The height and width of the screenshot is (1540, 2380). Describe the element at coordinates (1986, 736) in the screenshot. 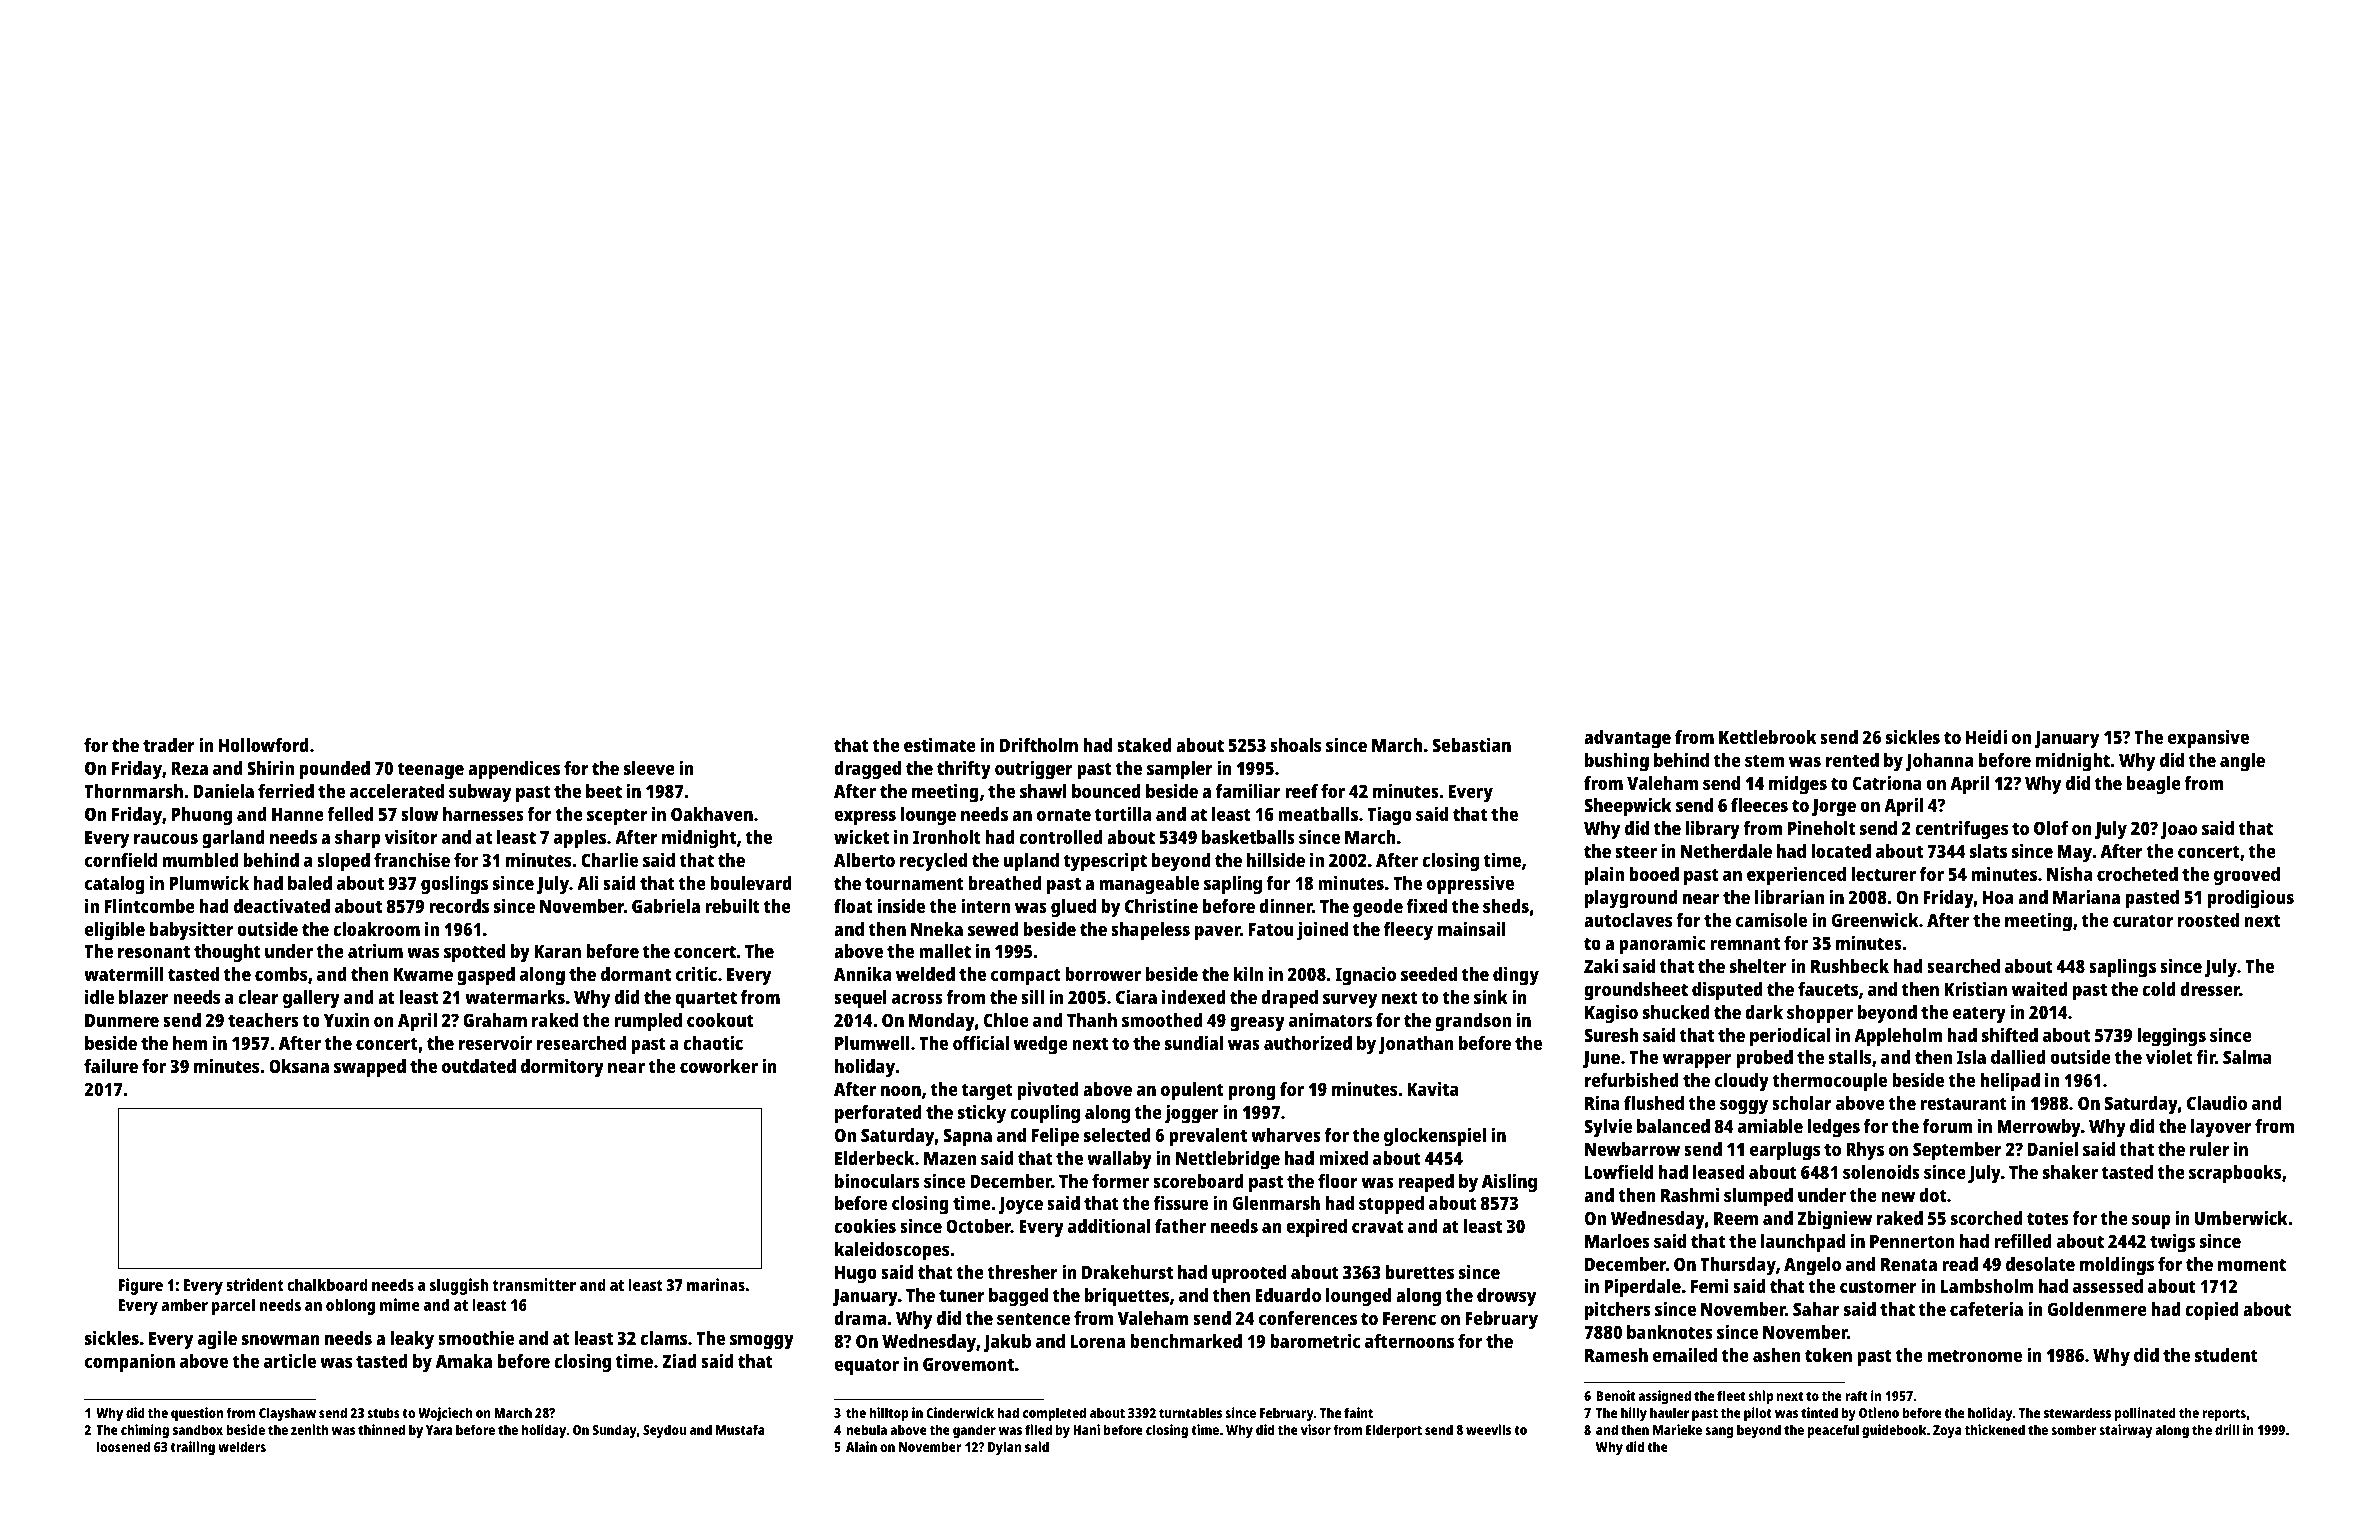

I see `Heidi` at that location.
